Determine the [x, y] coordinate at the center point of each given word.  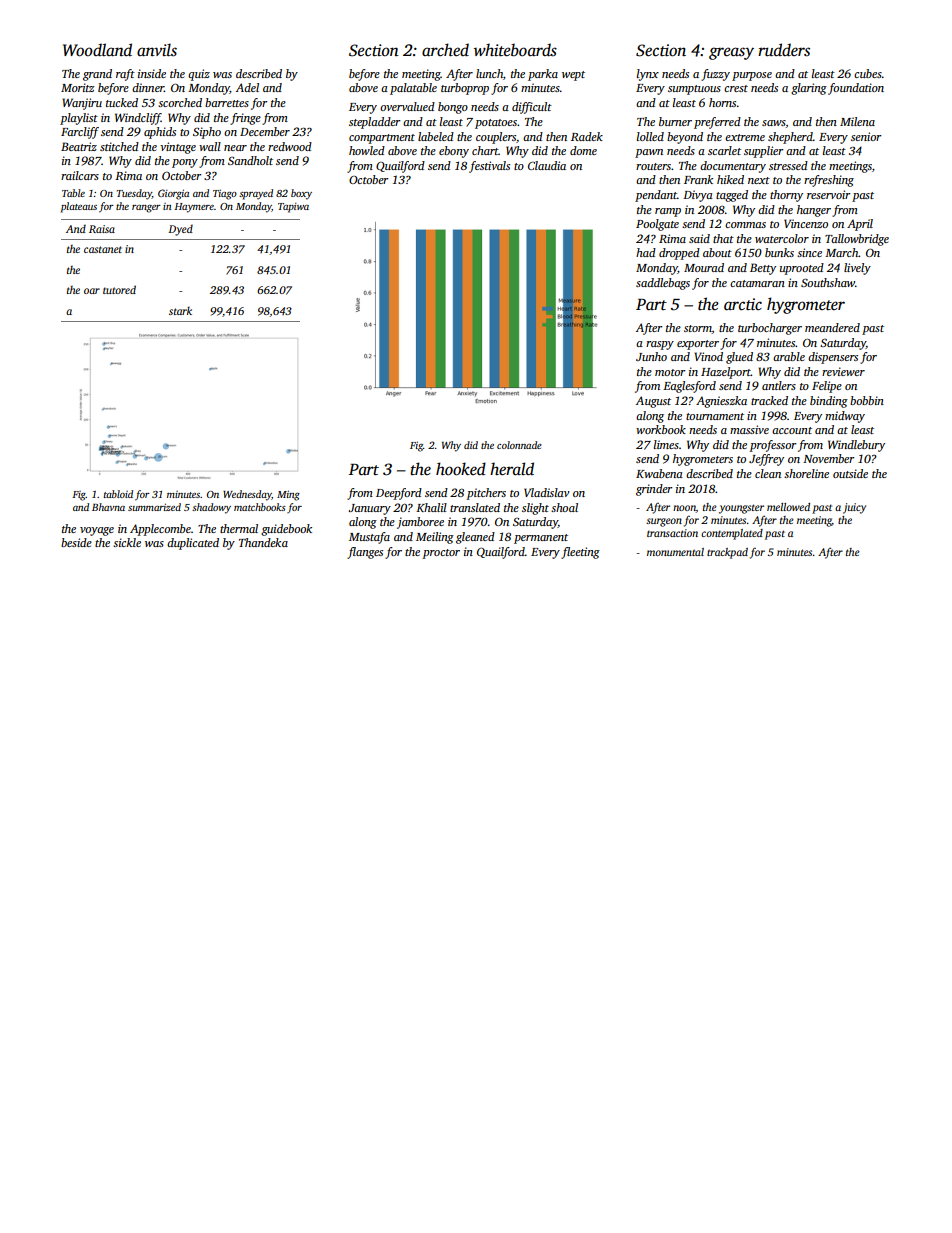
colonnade [519, 445]
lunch [489, 73]
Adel [247, 87]
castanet [103, 249]
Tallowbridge [857, 240]
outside [850, 473]
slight [535, 509]
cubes [868, 73]
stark [180, 311]
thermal [239, 528]
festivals [489, 167]
